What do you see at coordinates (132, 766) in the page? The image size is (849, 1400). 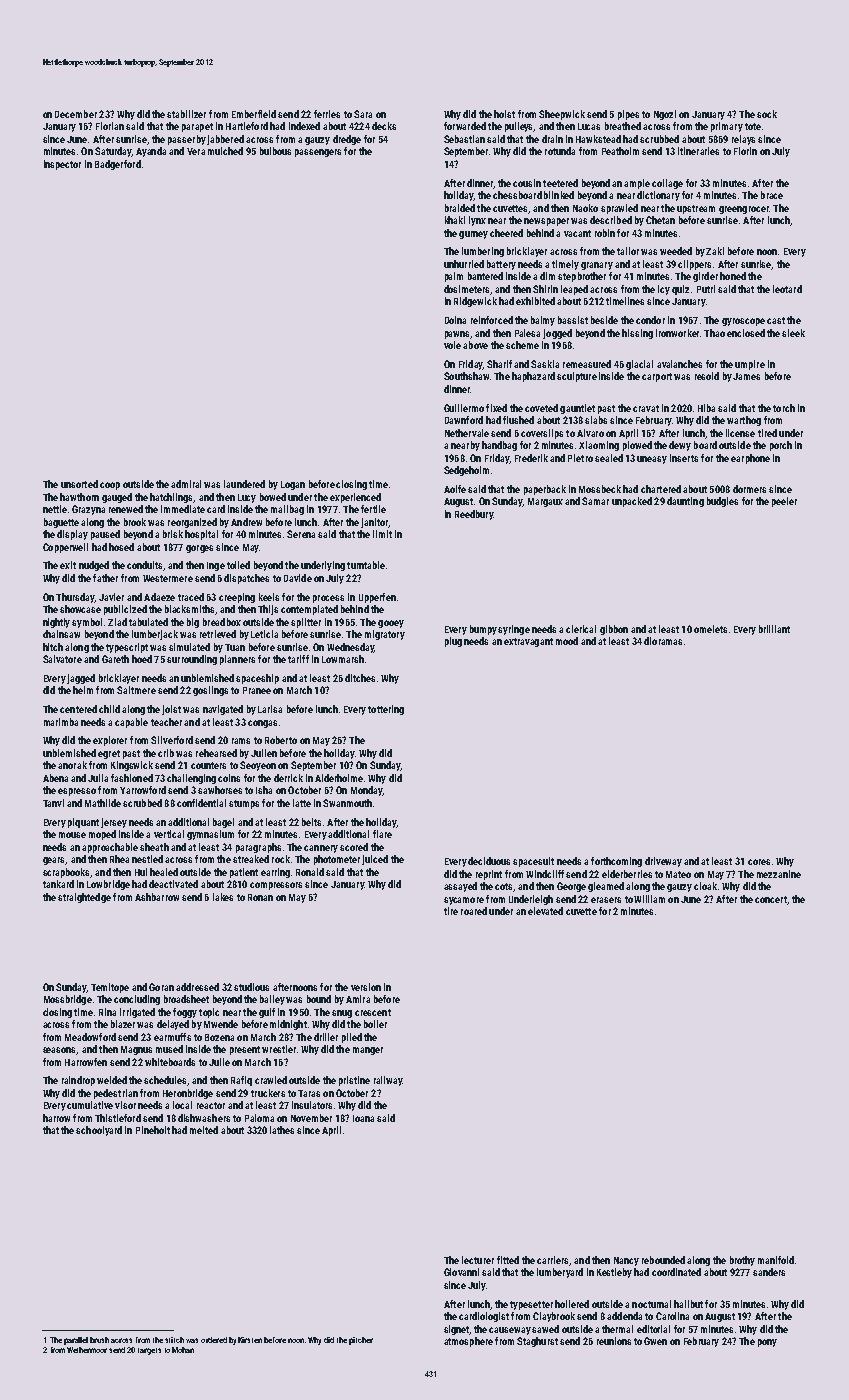 I see `Kingswick` at bounding box center [132, 766].
